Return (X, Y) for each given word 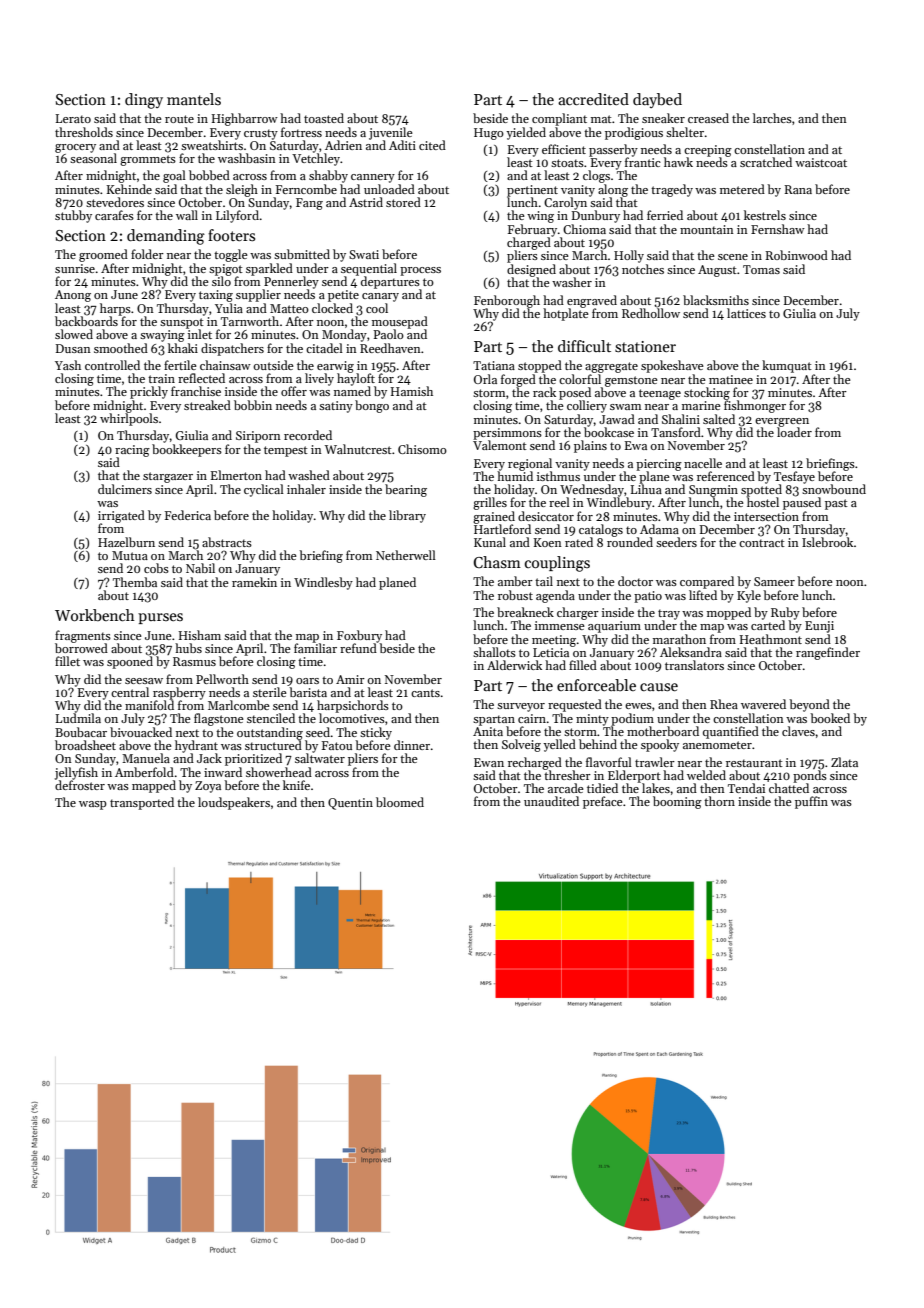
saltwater (320, 758)
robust (515, 595)
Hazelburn (126, 542)
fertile (180, 365)
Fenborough (507, 301)
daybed (657, 100)
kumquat (787, 366)
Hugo (489, 134)
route (179, 119)
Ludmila (78, 718)
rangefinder (828, 653)
